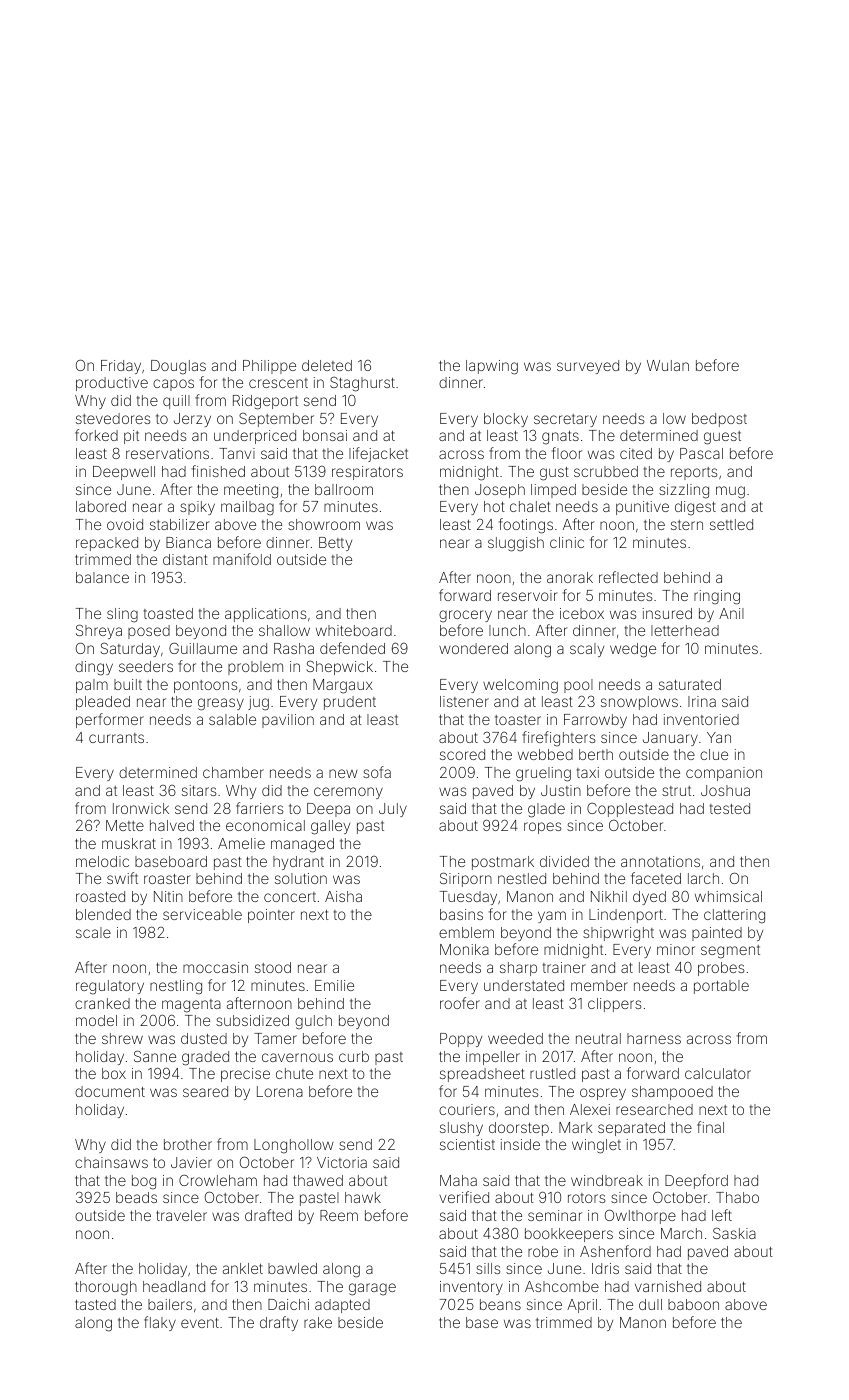  Describe the element at coordinates (377, 772) in the document. I see `sofa` at that location.
